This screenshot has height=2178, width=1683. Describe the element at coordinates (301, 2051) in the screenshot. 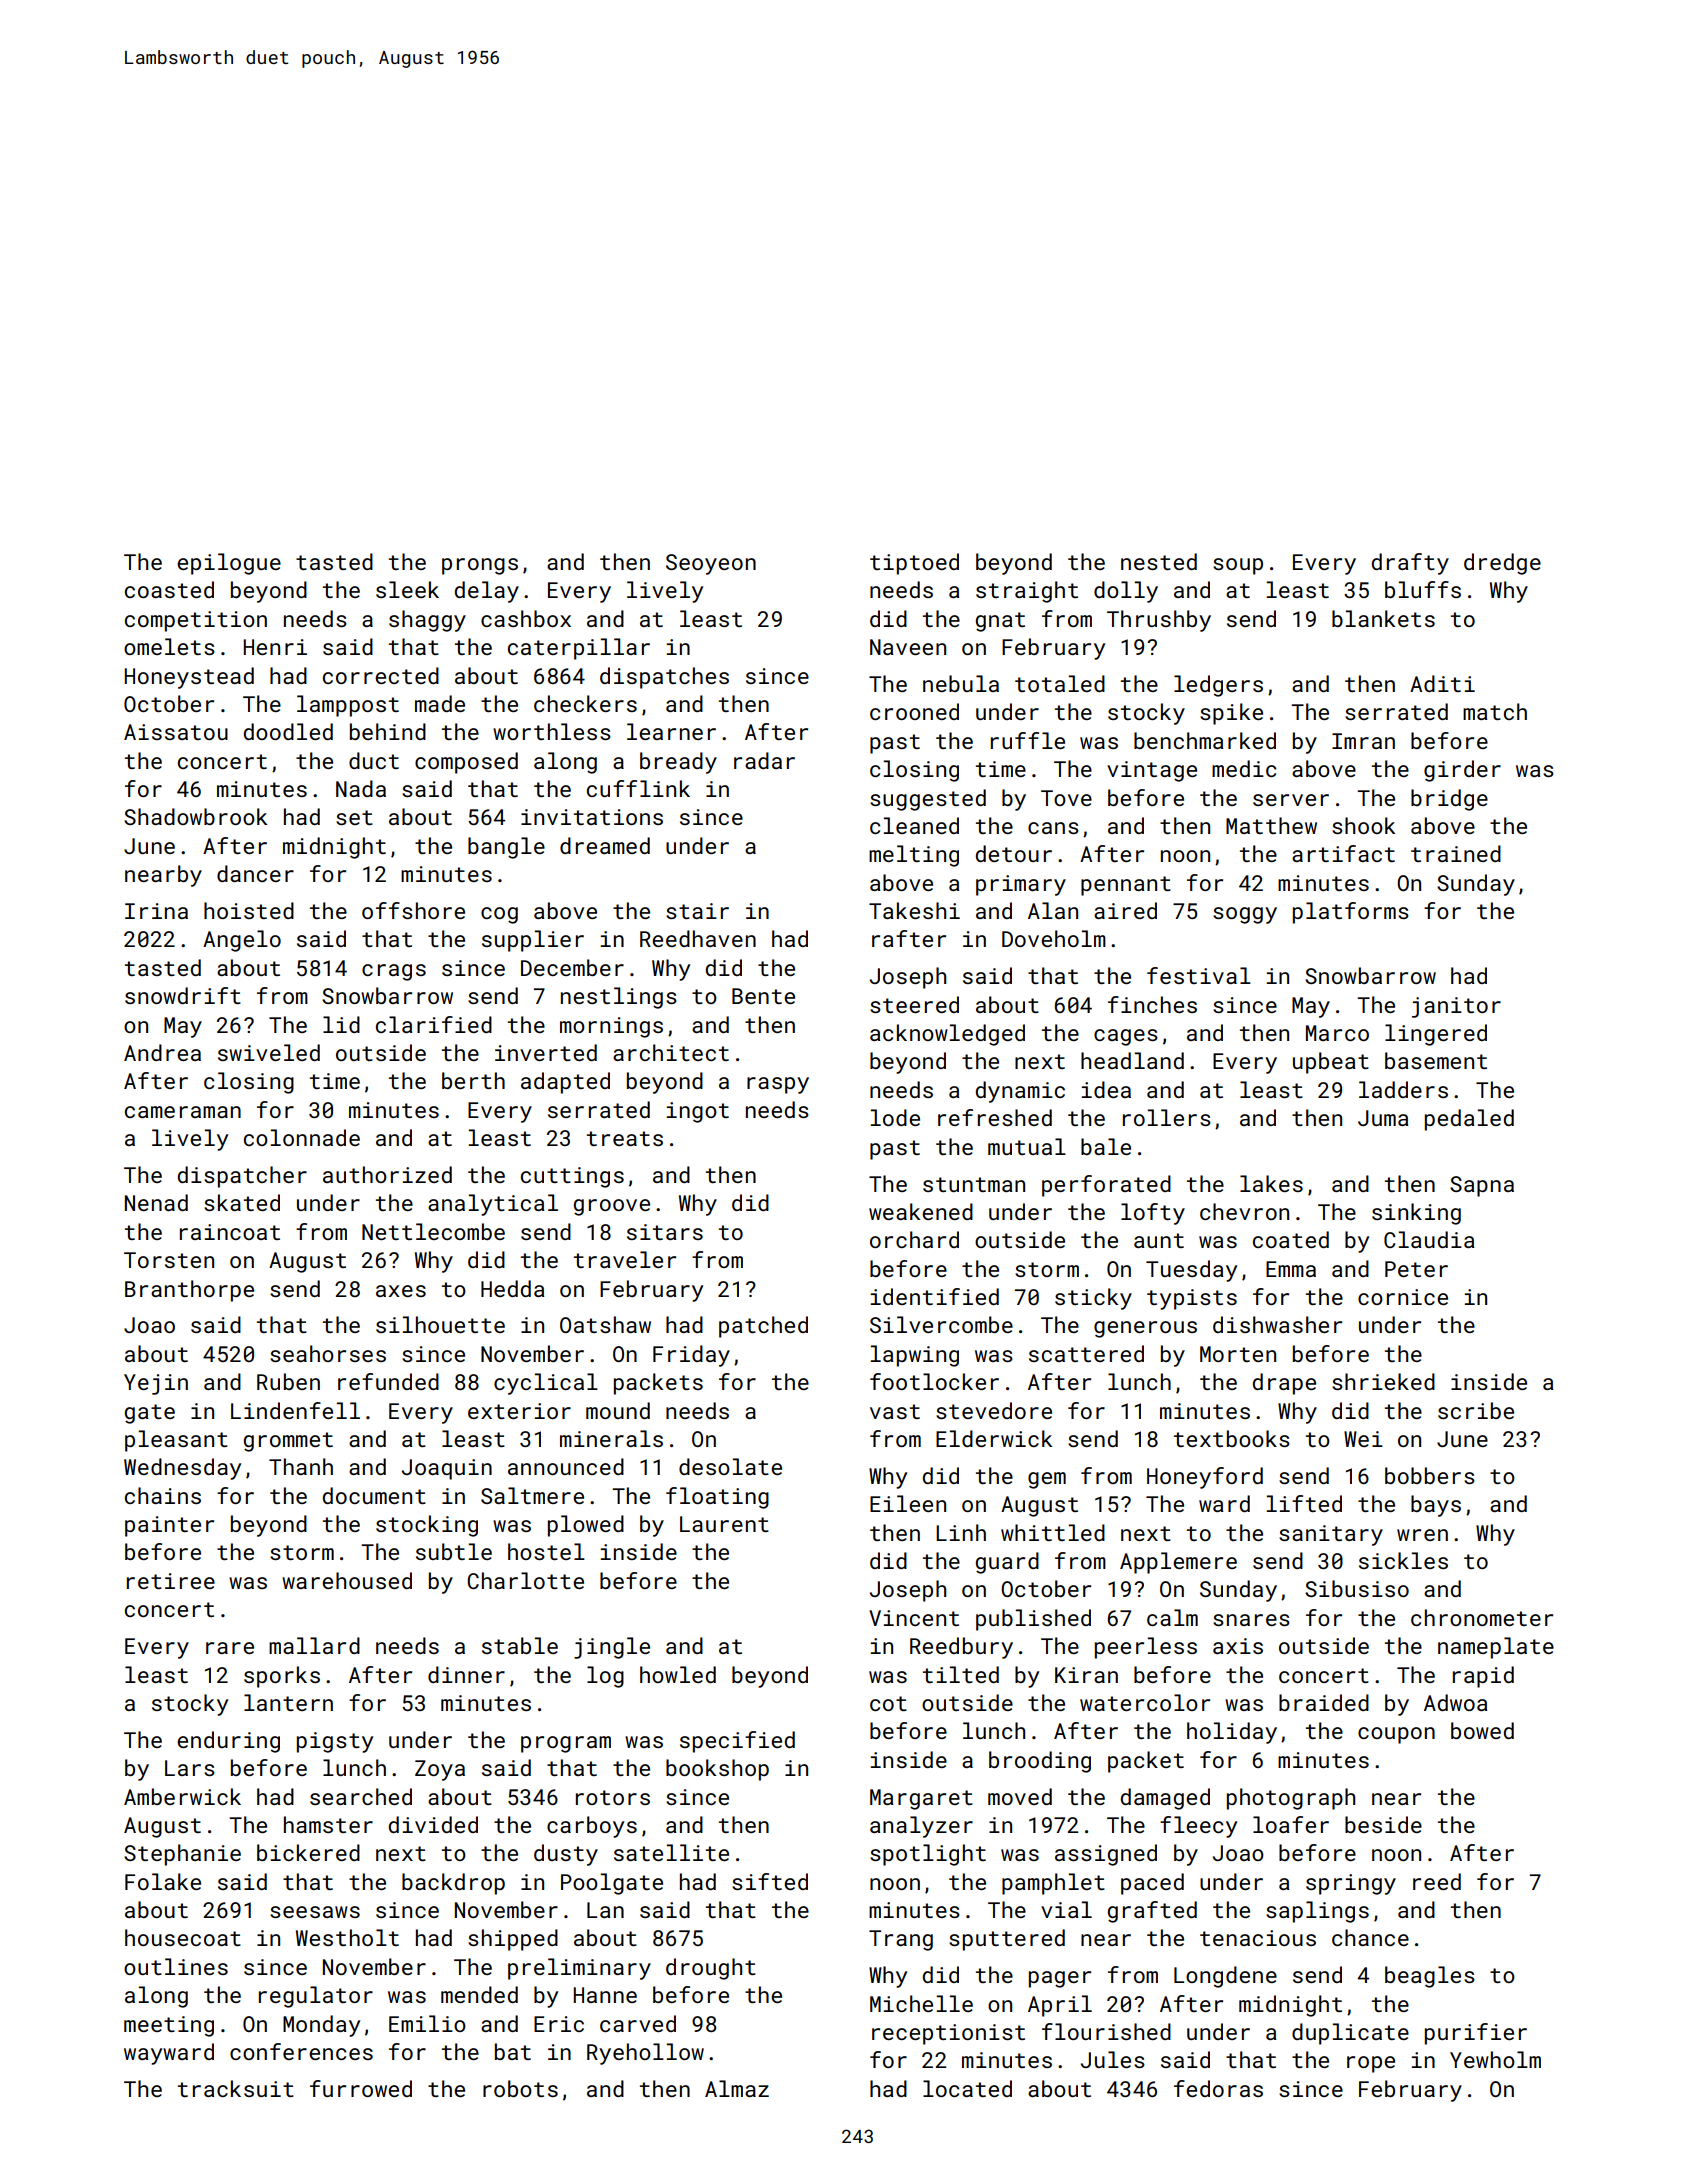

I see `conferences` at that location.
